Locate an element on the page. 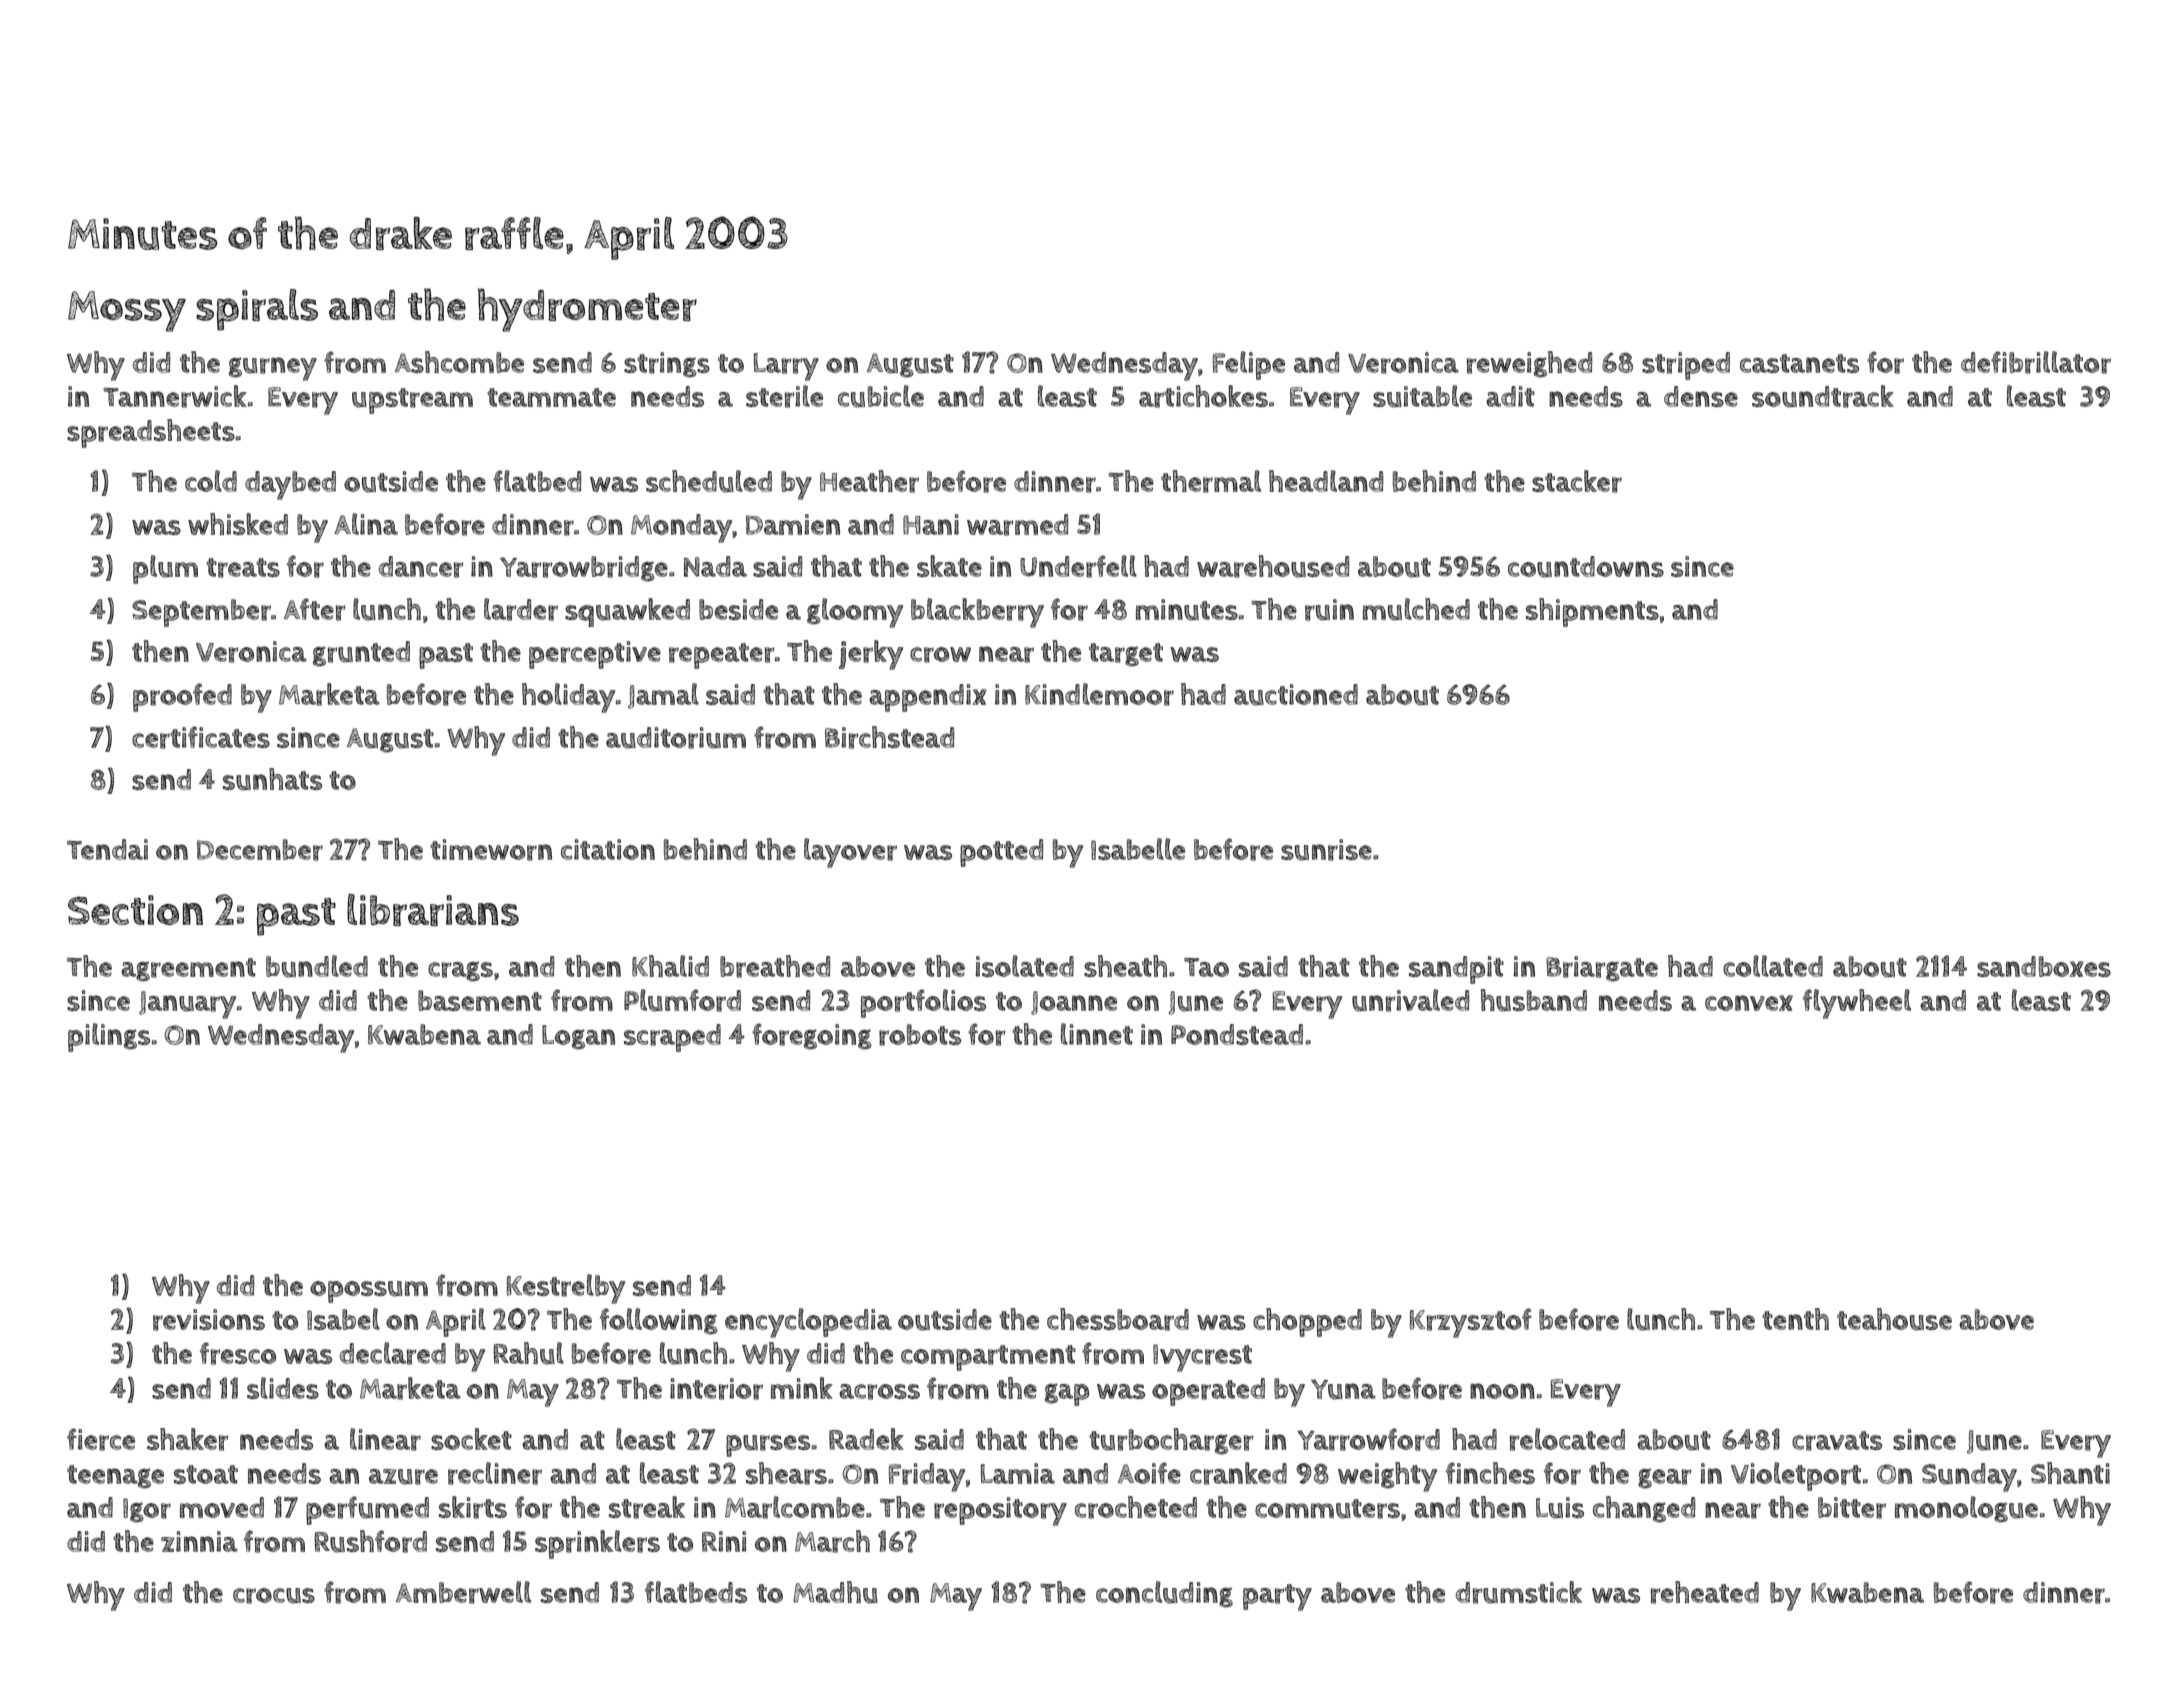 The height and width of the page is (1683, 2178). opossum is located at coordinates (369, 1292).
